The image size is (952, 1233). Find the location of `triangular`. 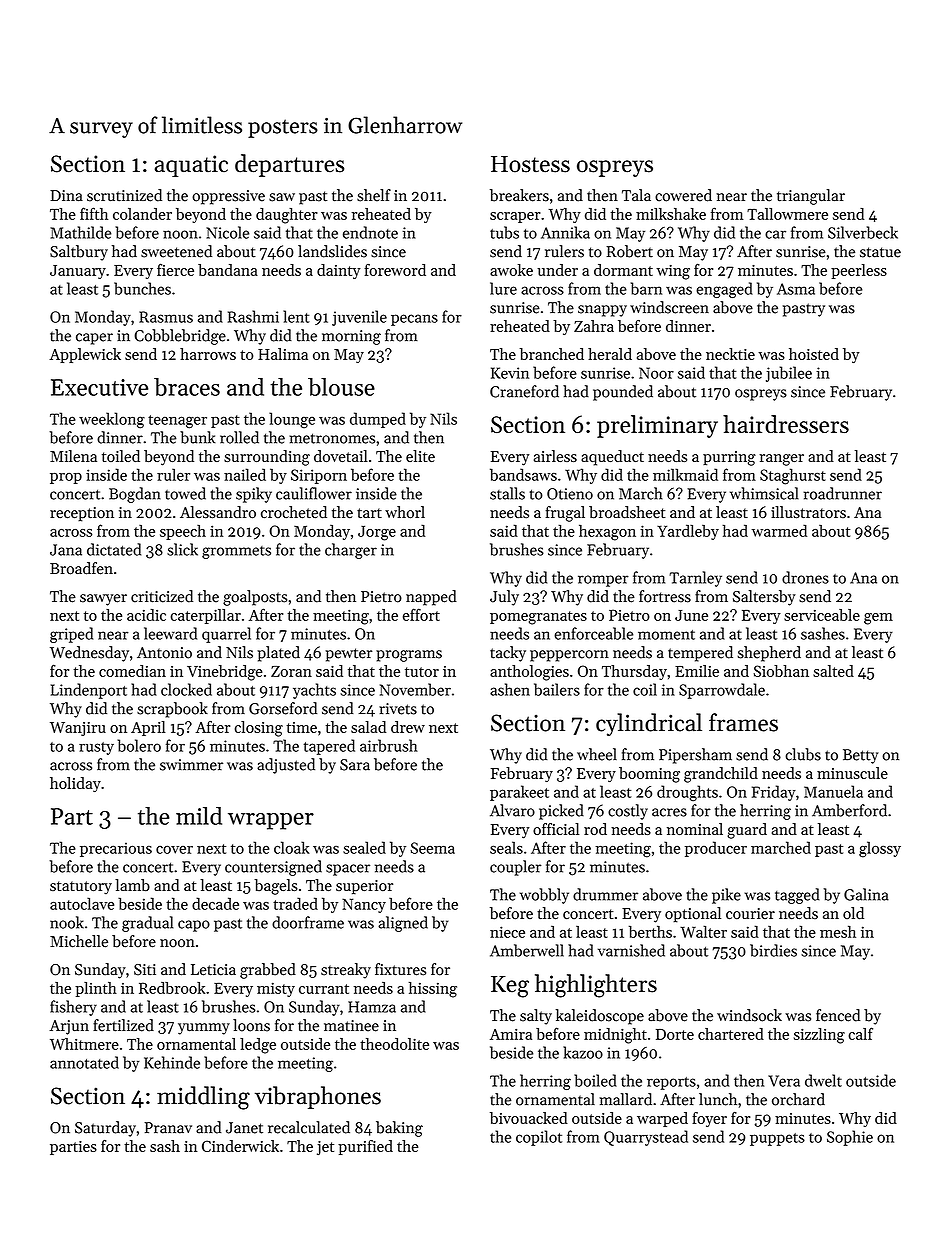

triangular is located at coordinates (811, 197).
